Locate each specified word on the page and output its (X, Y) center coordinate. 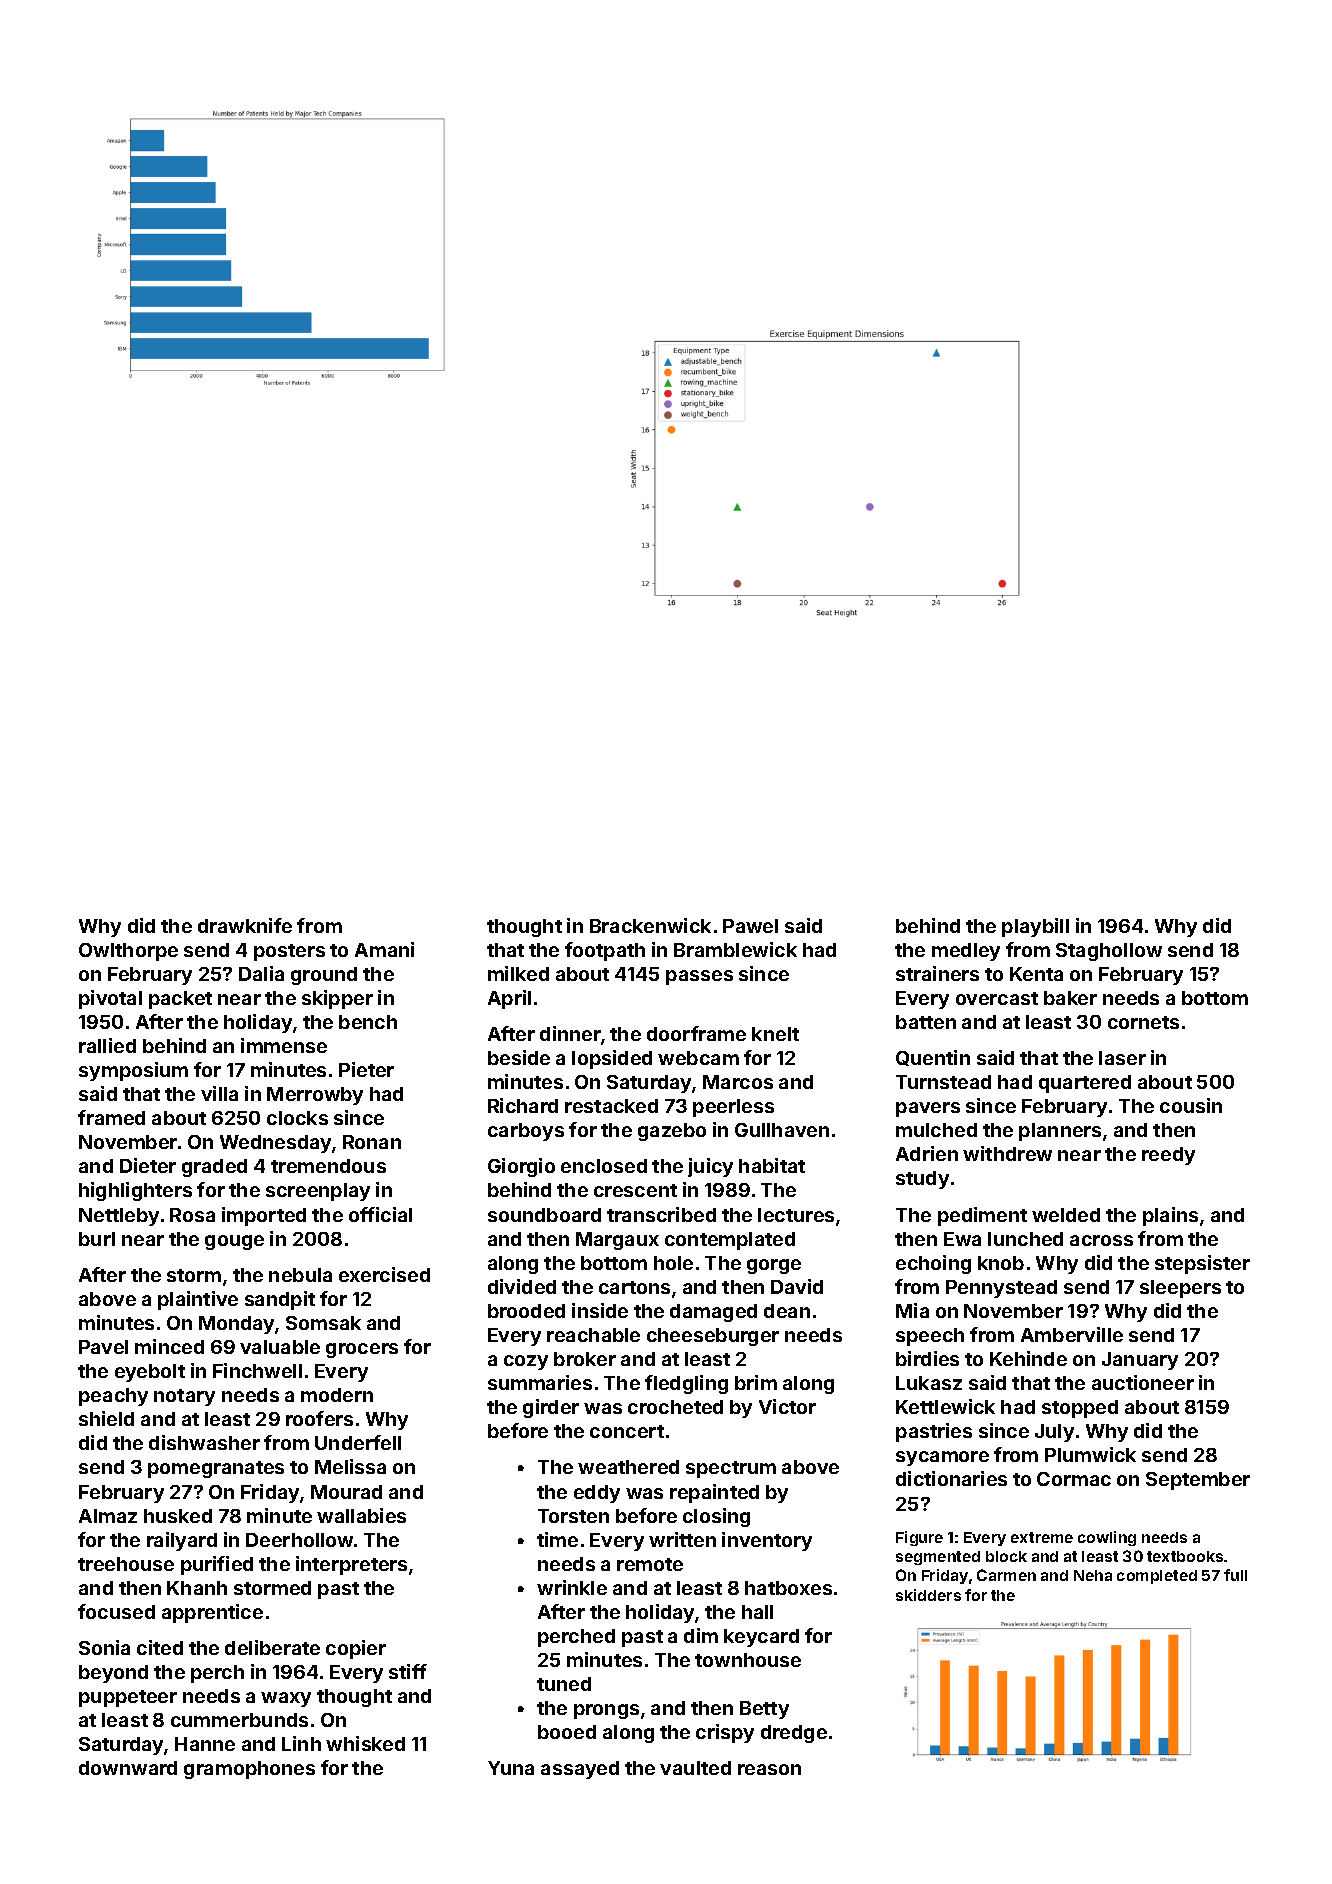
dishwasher (204, 1442)
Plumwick (1090, 1454)
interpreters (351, 1565)
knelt (775, 1034)
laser (1122, 1058)
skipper (337, 999)
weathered (628, 1467)
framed (111, 1117)
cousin (1191, 1105)
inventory (767, 1541)
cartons (634, 1287)
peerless (733, 1108)
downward (128, 1768)
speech (930, 1337)
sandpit (280, 1300)
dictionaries (951, 1478)
